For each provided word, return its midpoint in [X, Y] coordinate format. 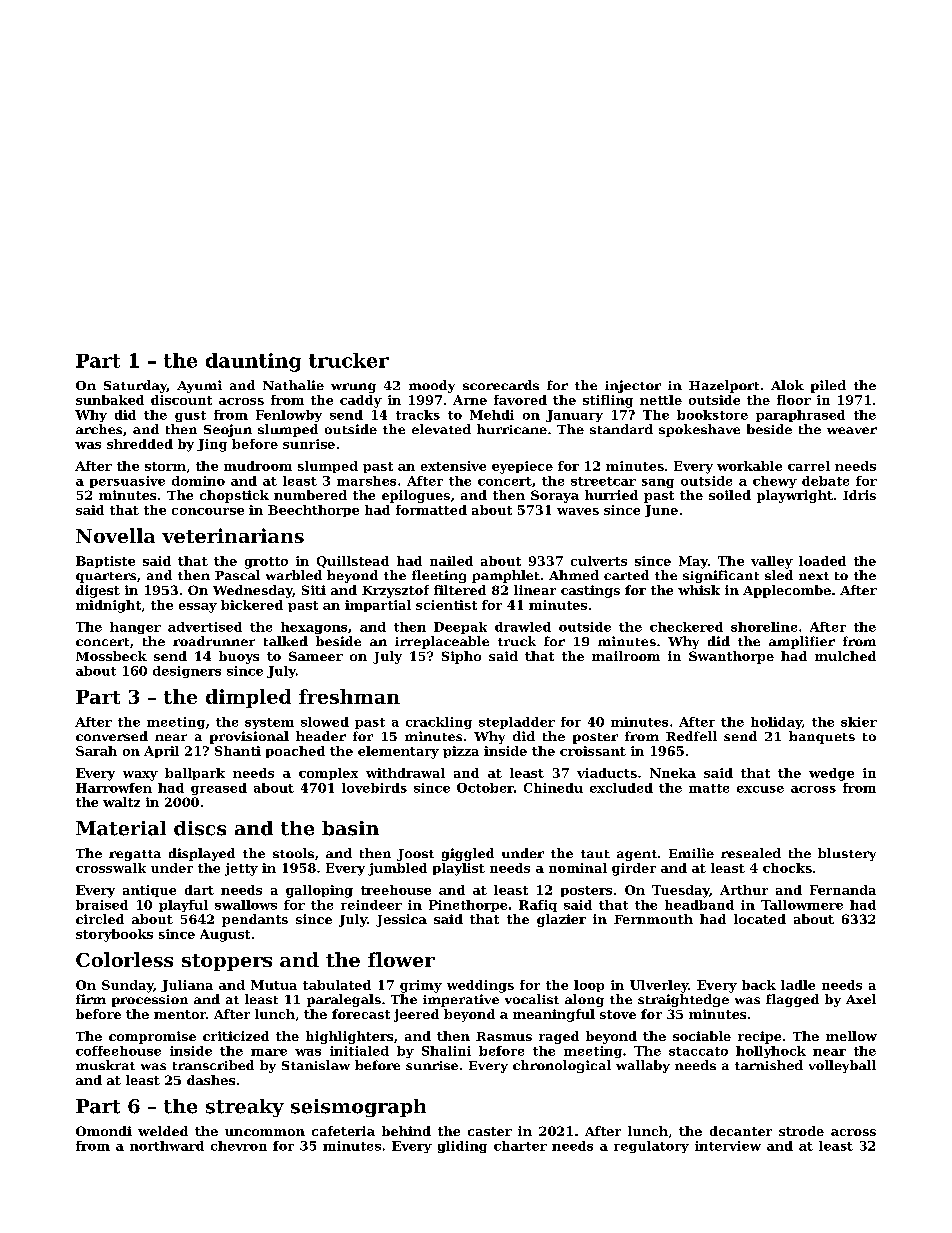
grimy [421, 986]
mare [269, 1052]
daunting [253, 362]
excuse [760, 789]
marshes [366, 481]
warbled [294, 575]
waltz [121, 802]
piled [828, 386]
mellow [851, 1036]
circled [100, 919]
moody [432, 386]
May [693, 562]
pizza [461, 752]
